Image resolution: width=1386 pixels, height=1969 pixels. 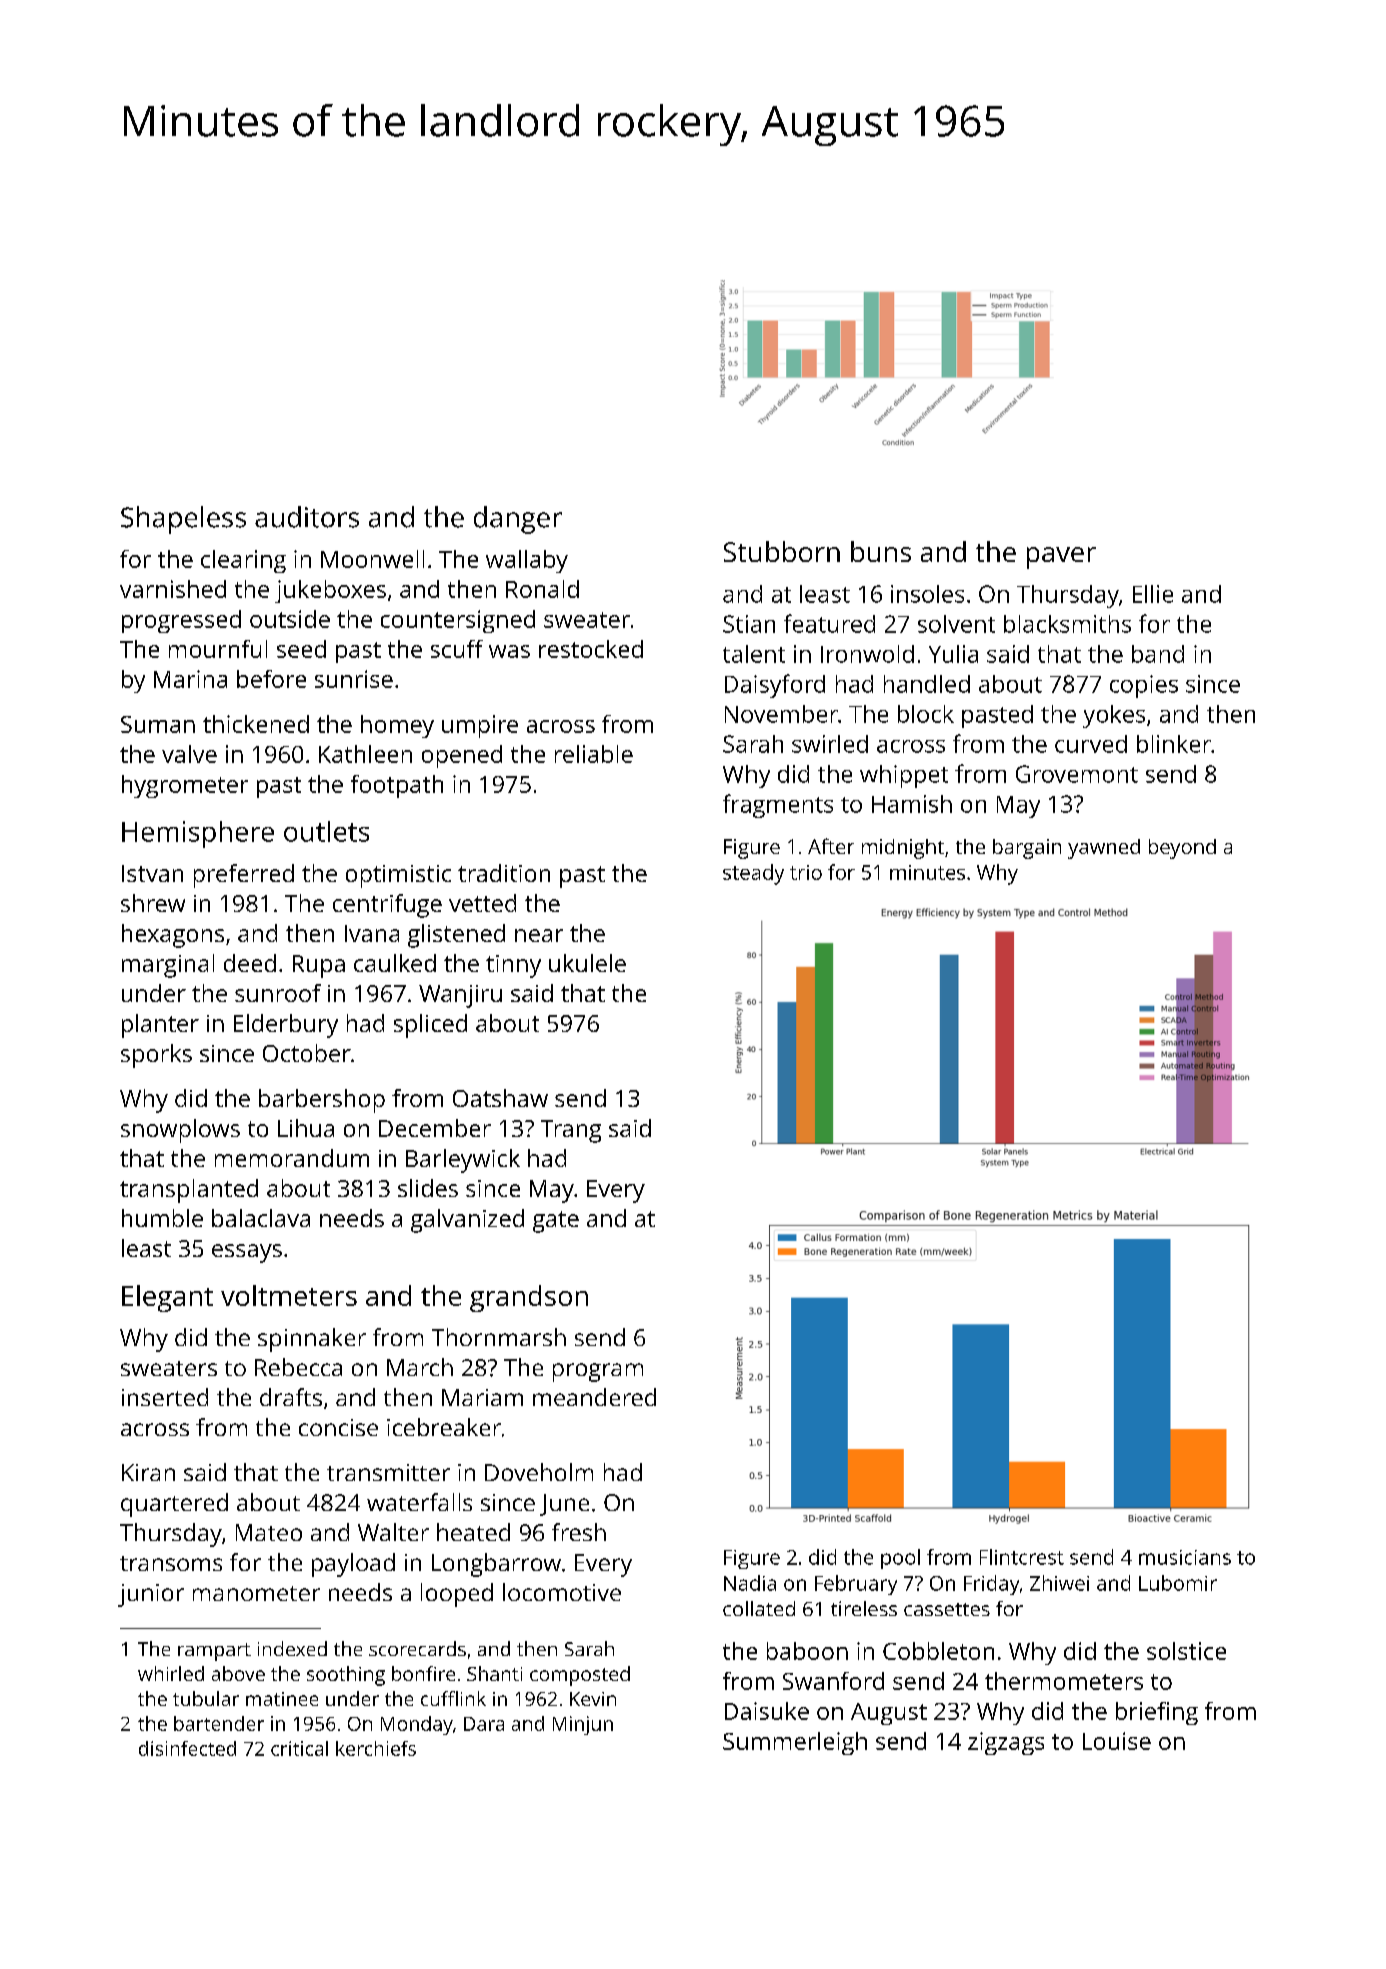 I want to click on sunrise, so click(x=354, y=679).
